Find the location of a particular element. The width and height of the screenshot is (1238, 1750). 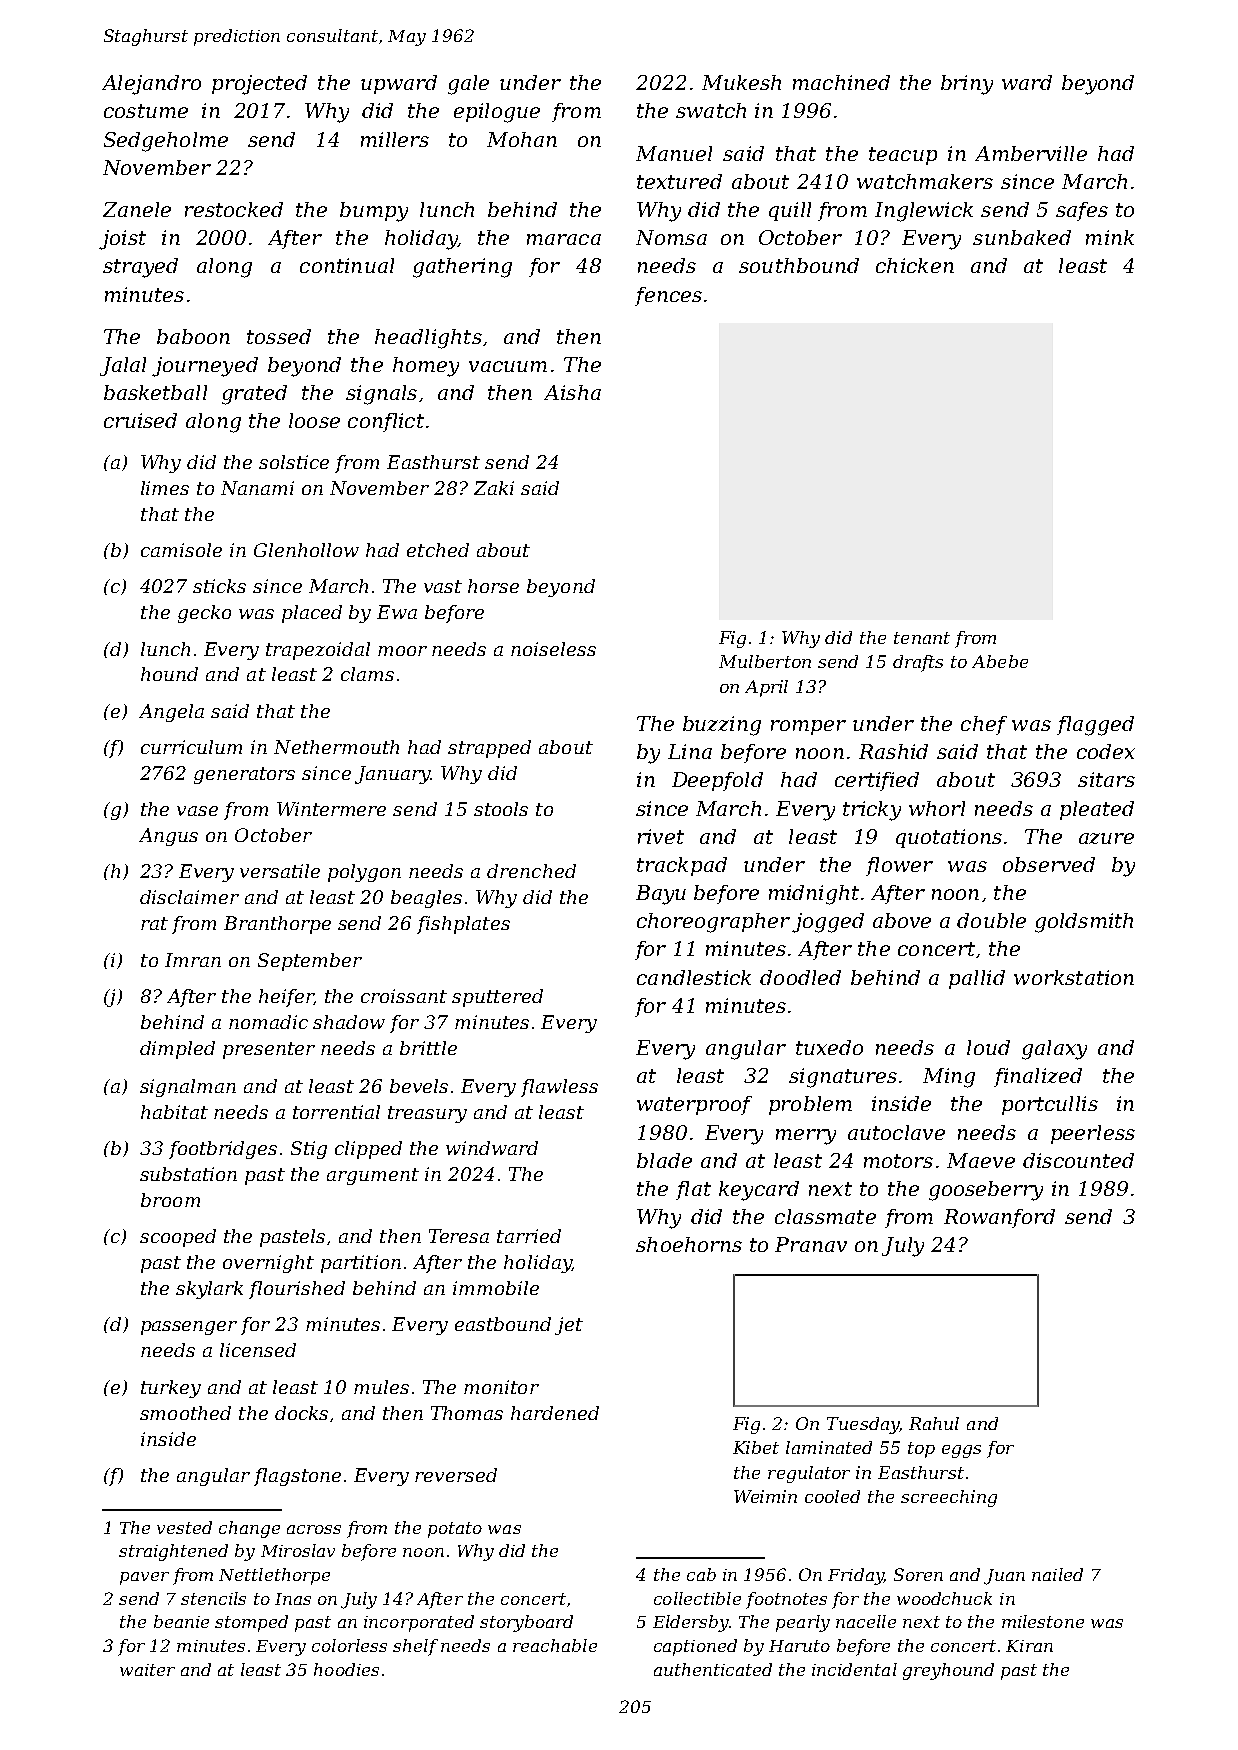

vested is located at coordinates (184, 1527).
